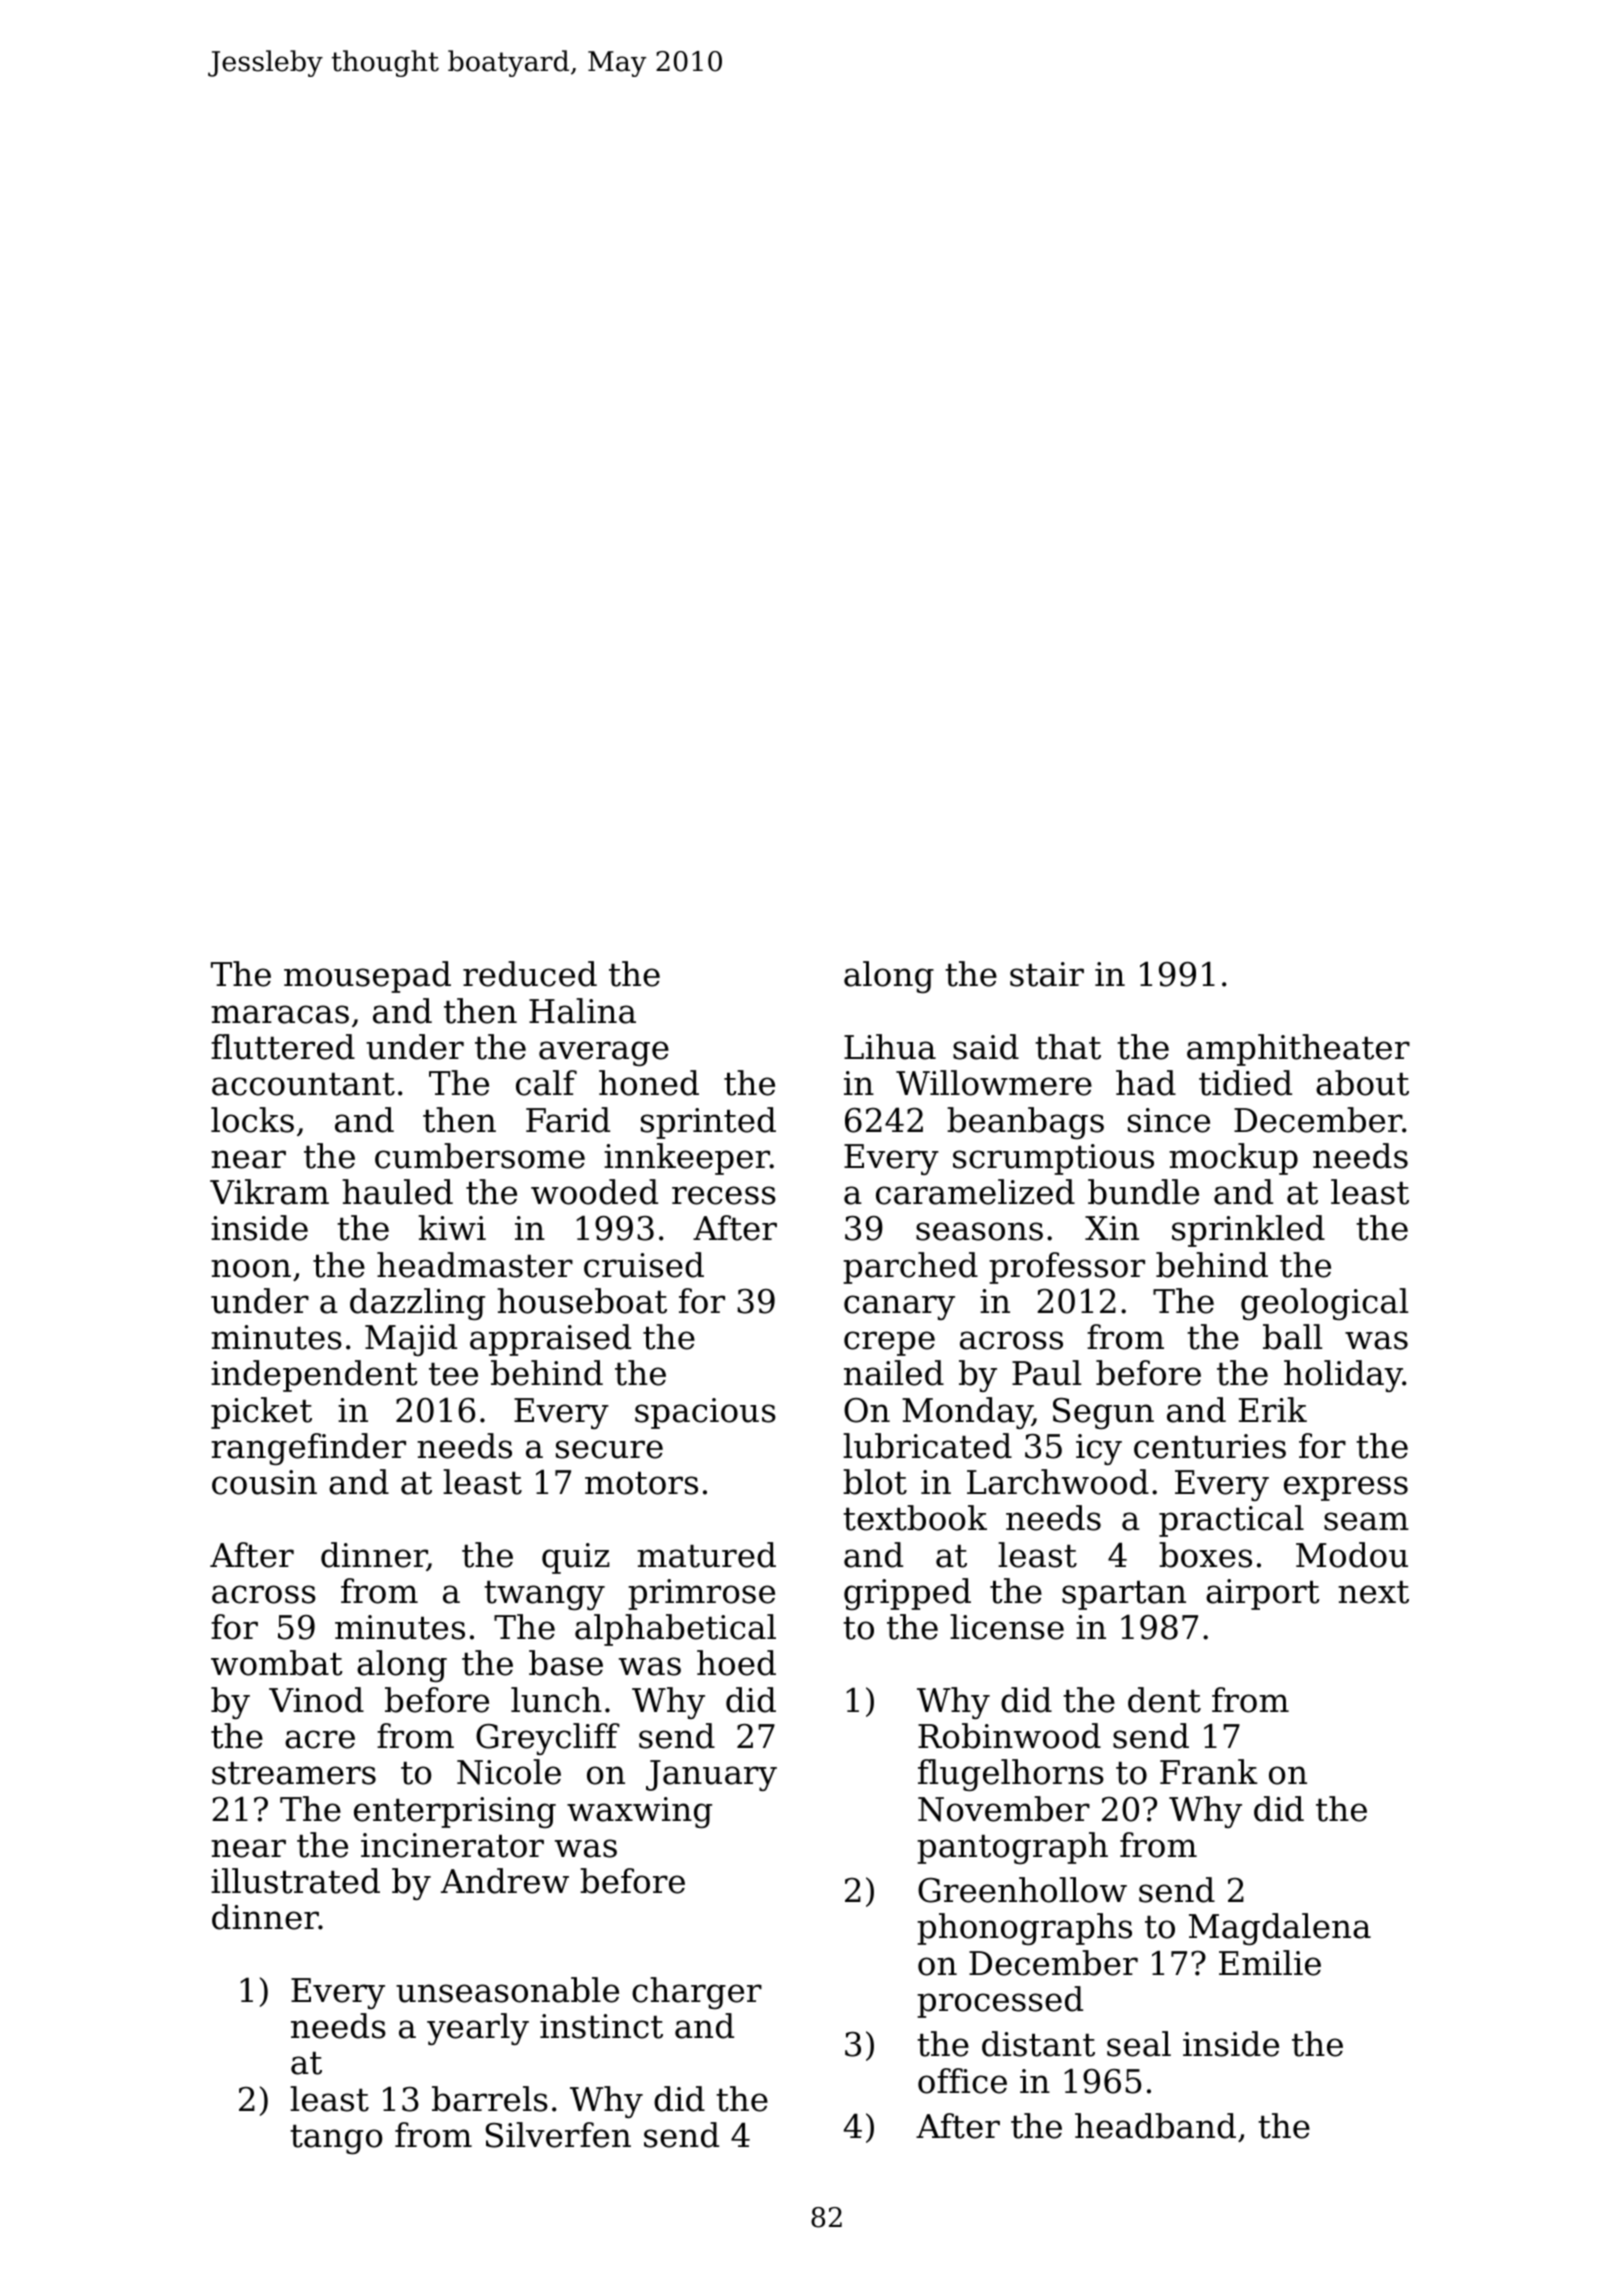 This screenshot has width=1620, height=2292. What do you see at coordinates (1209, 1772) in the screenshot?
I see `Frank` at bounding box center [1209, 1772].
